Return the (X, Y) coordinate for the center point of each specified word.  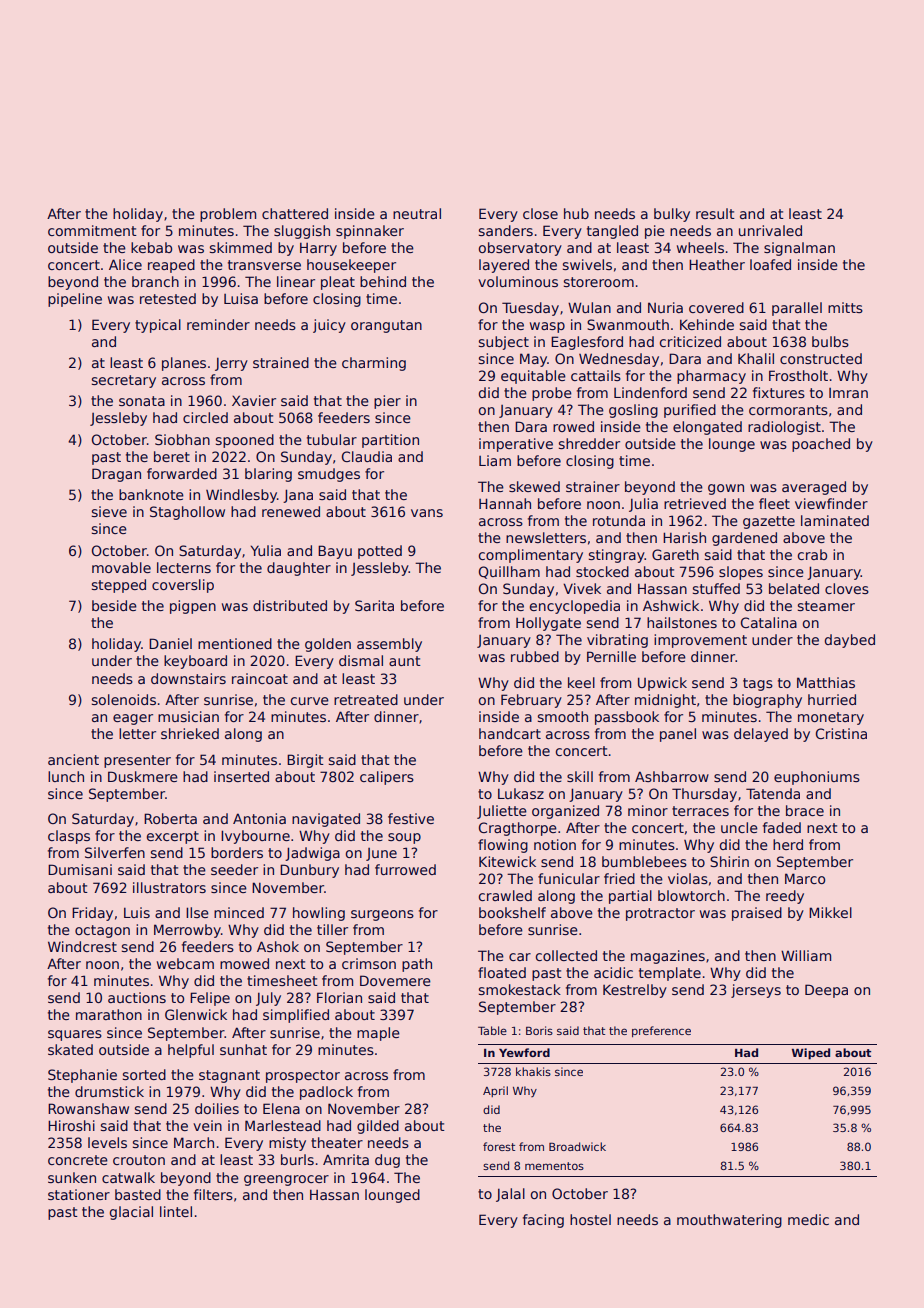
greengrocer (286, 1180)
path (417, 965)
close (540, 213)
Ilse (197, 912)
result (715, 213)
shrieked (190, 733)
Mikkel (830, 912)
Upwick (662, 684)
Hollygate (548, 624)
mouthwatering (729, 1221)
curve (310, 701)
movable (121, 567)
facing (543, 1221)
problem (228, 215)
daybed (850, 641)
